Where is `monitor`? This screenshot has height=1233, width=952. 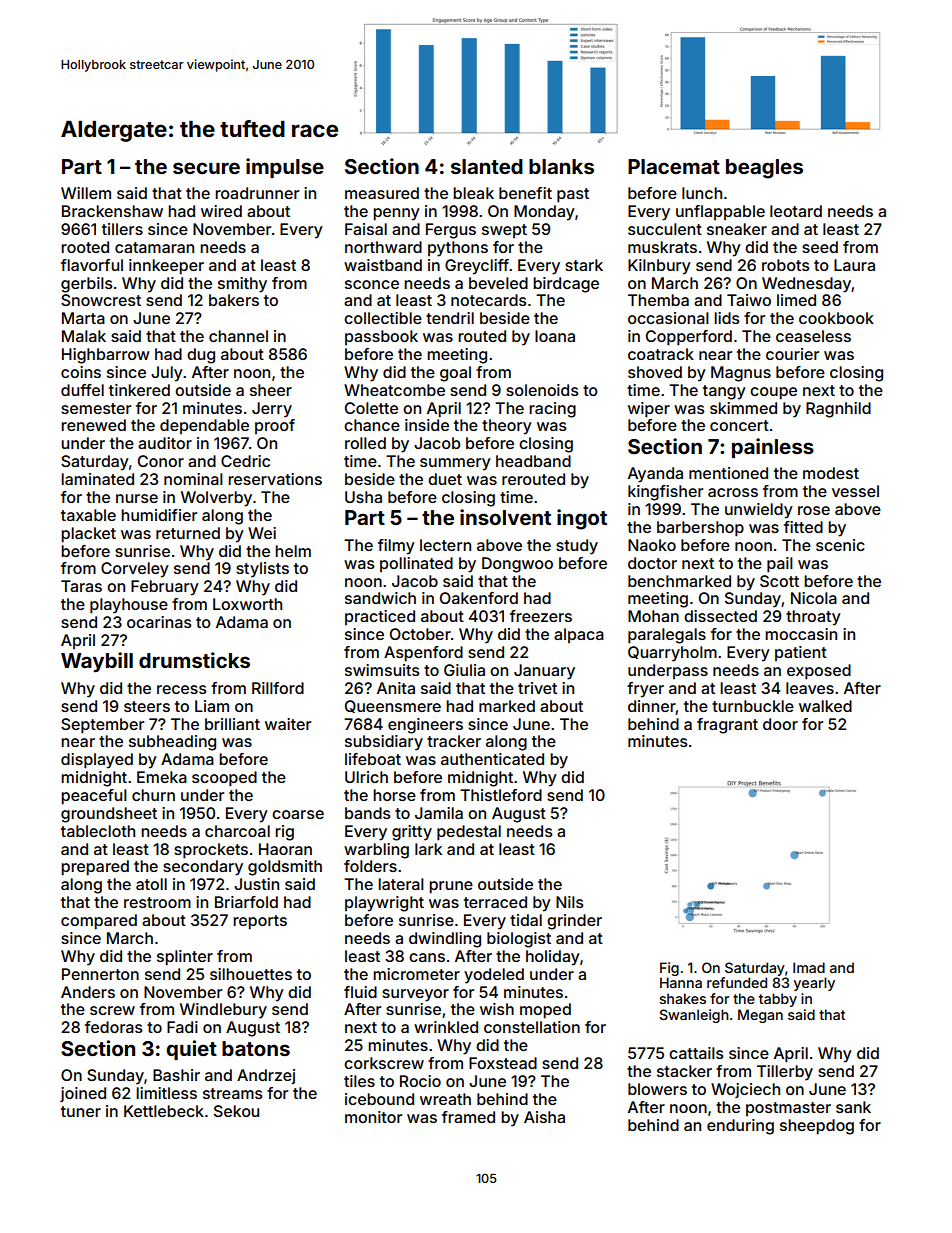 monitor is located at coordinates (373, 1117).
